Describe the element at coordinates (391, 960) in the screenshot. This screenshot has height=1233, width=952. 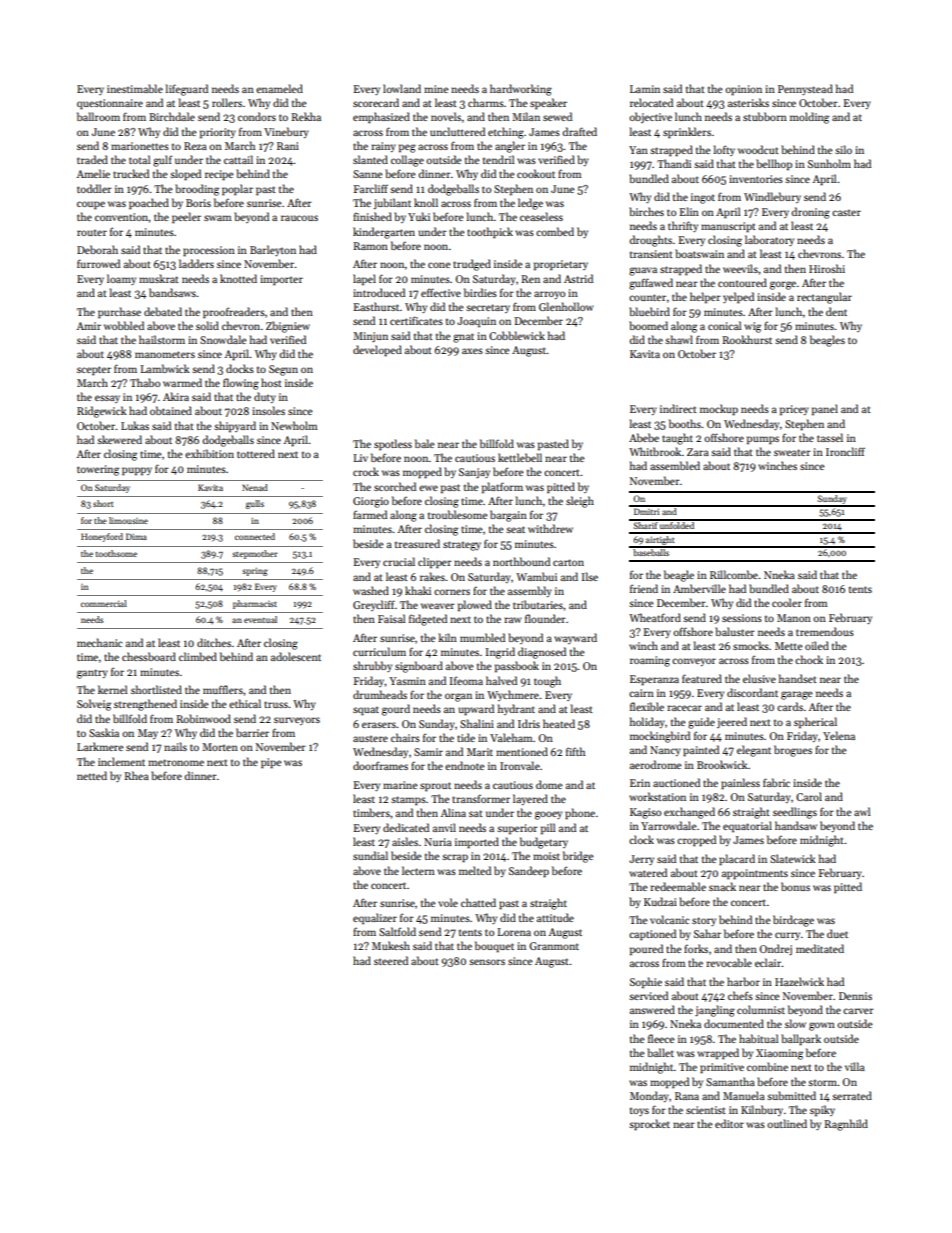
I see `steered` at that location.
